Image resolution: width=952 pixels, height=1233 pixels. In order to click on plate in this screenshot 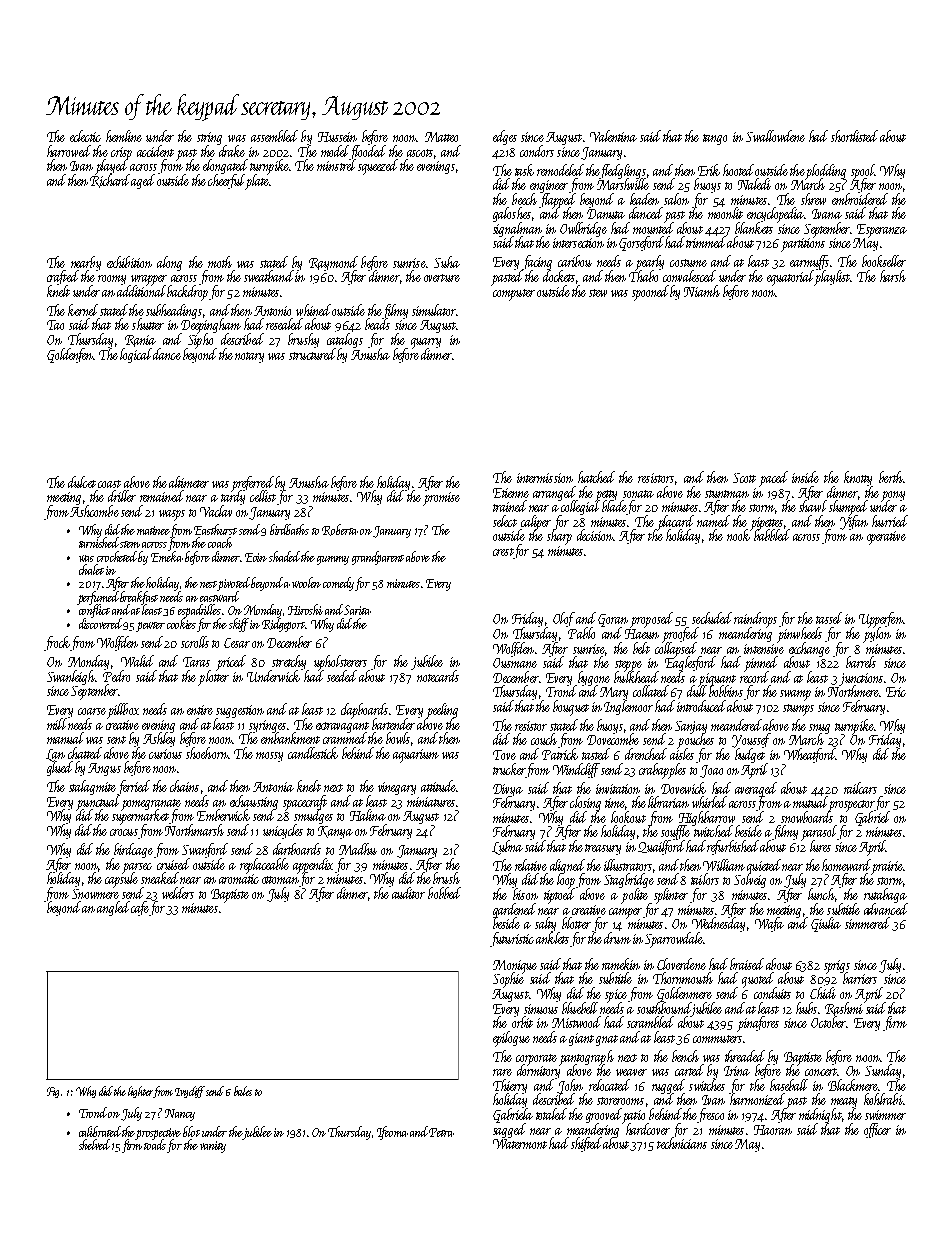, I will do `click(257, 182)`.
